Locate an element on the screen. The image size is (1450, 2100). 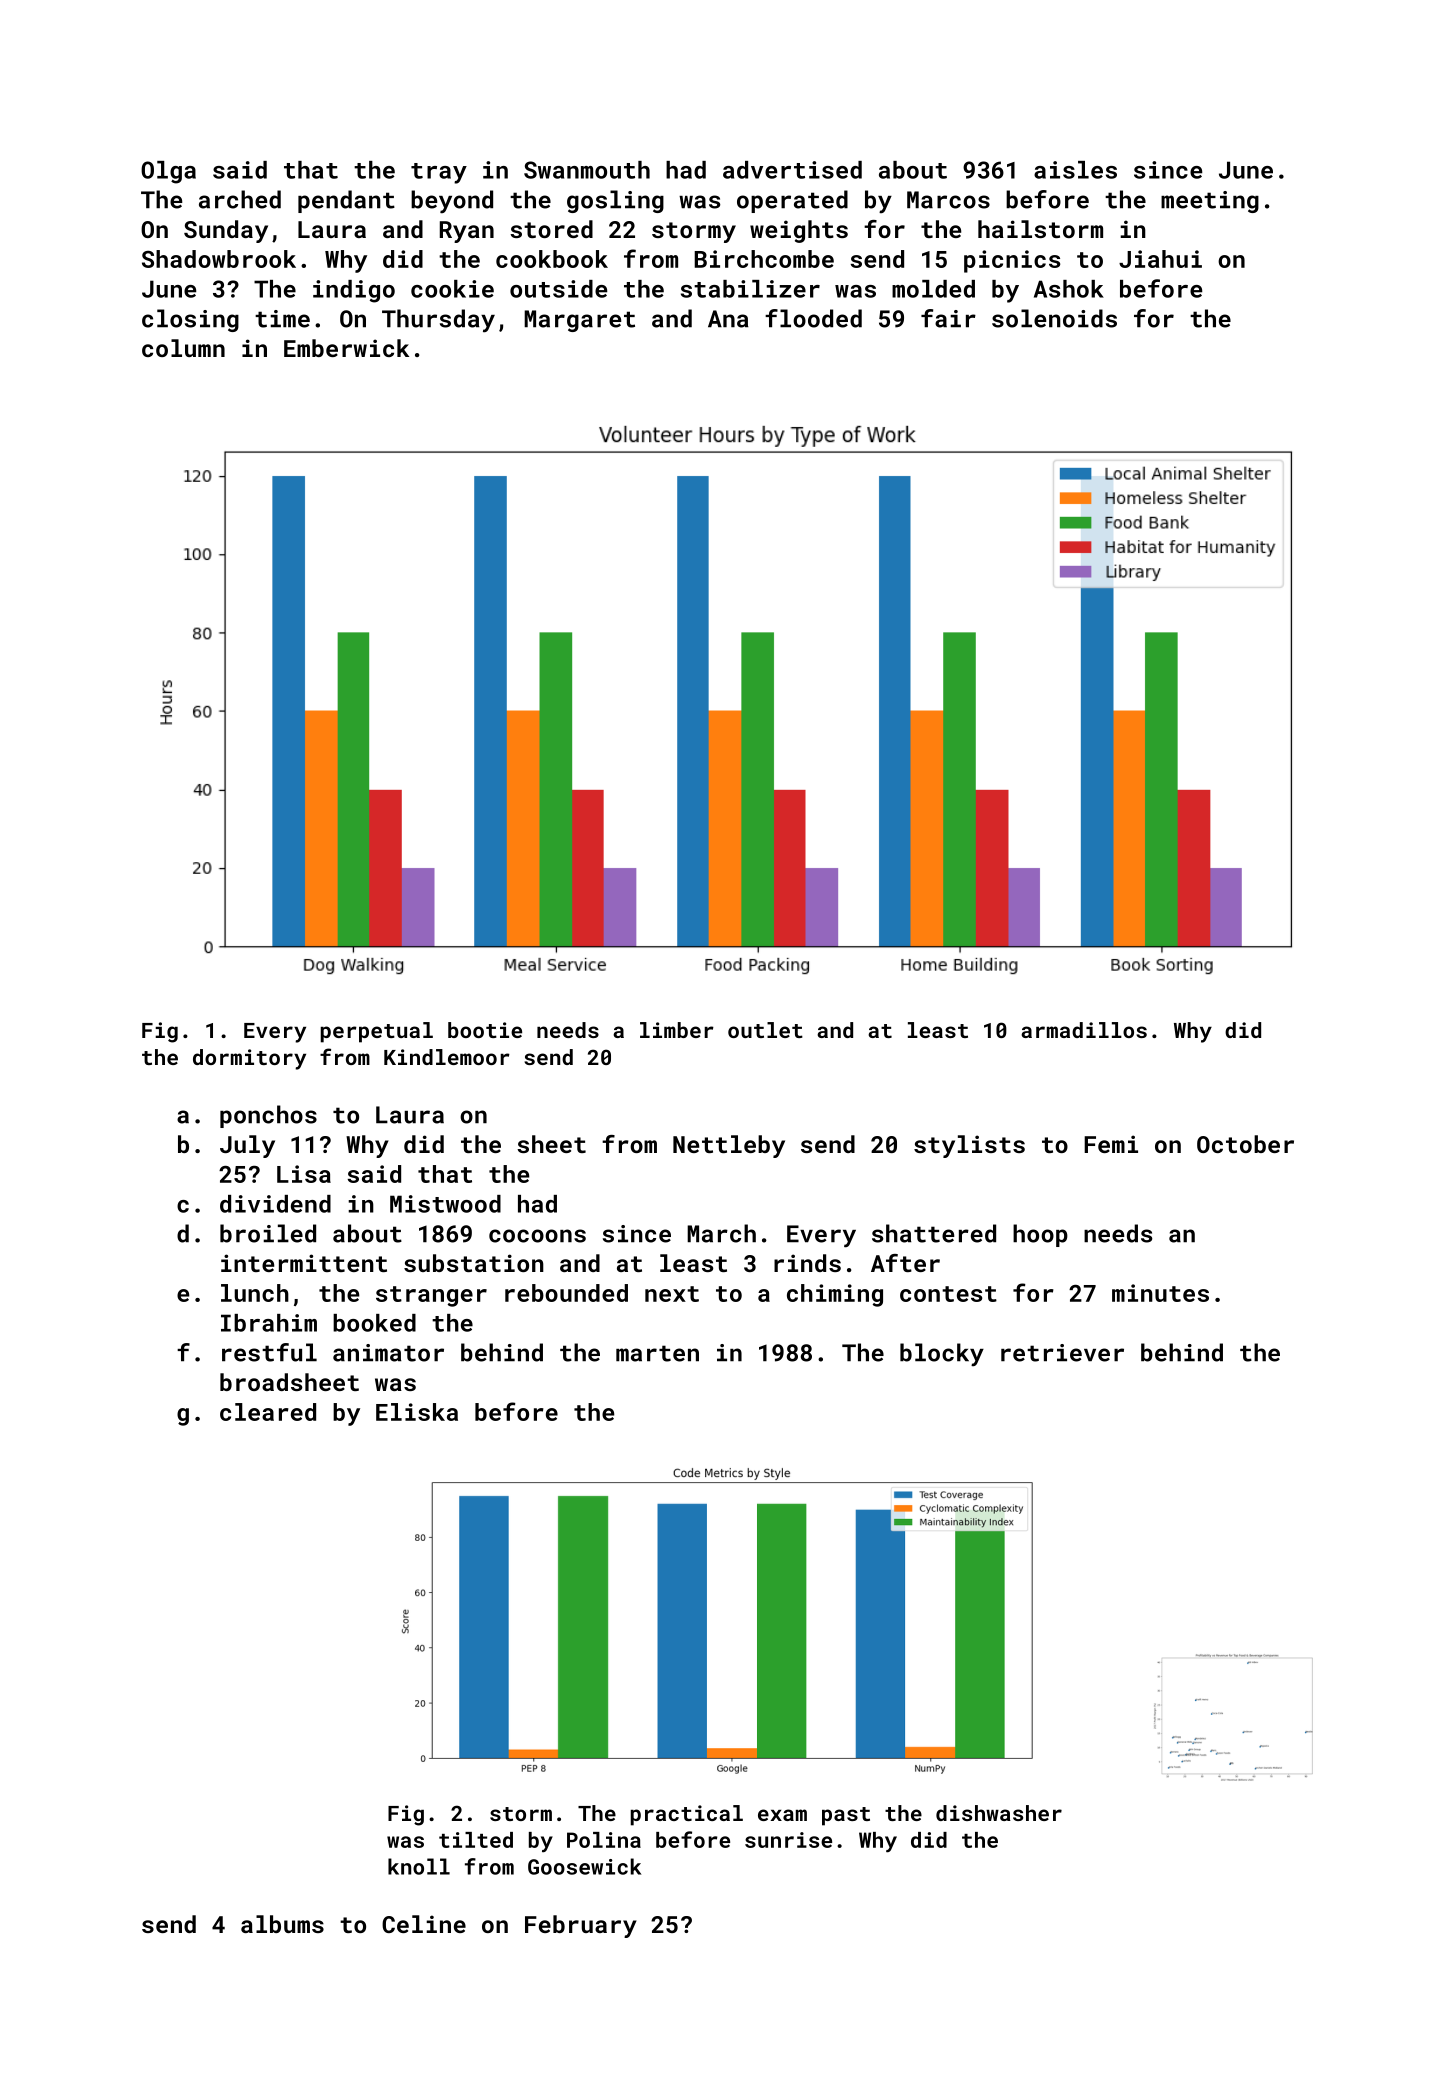
meeting is located at coordinates (1210, 202).
